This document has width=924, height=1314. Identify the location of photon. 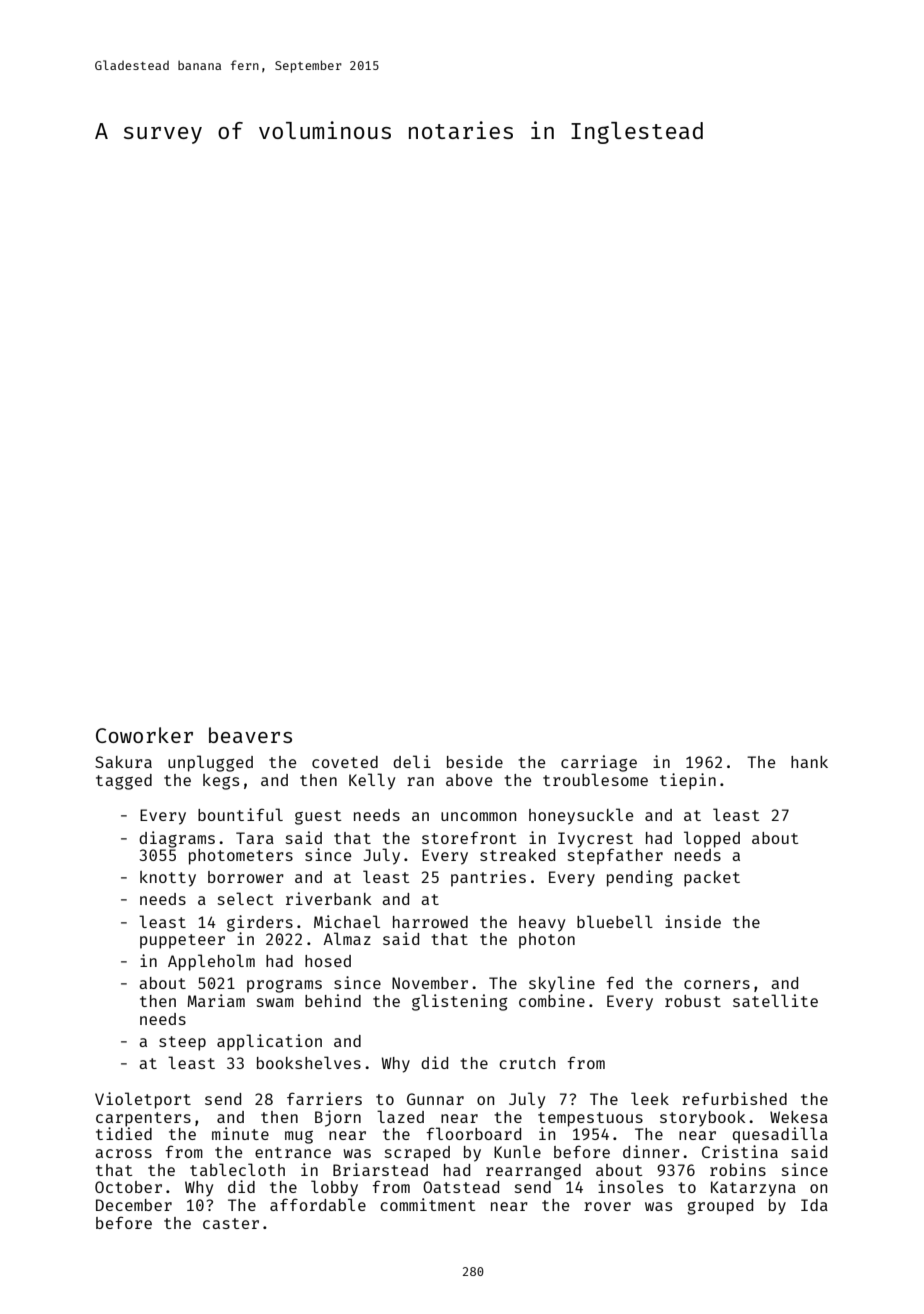
(547, 941).
